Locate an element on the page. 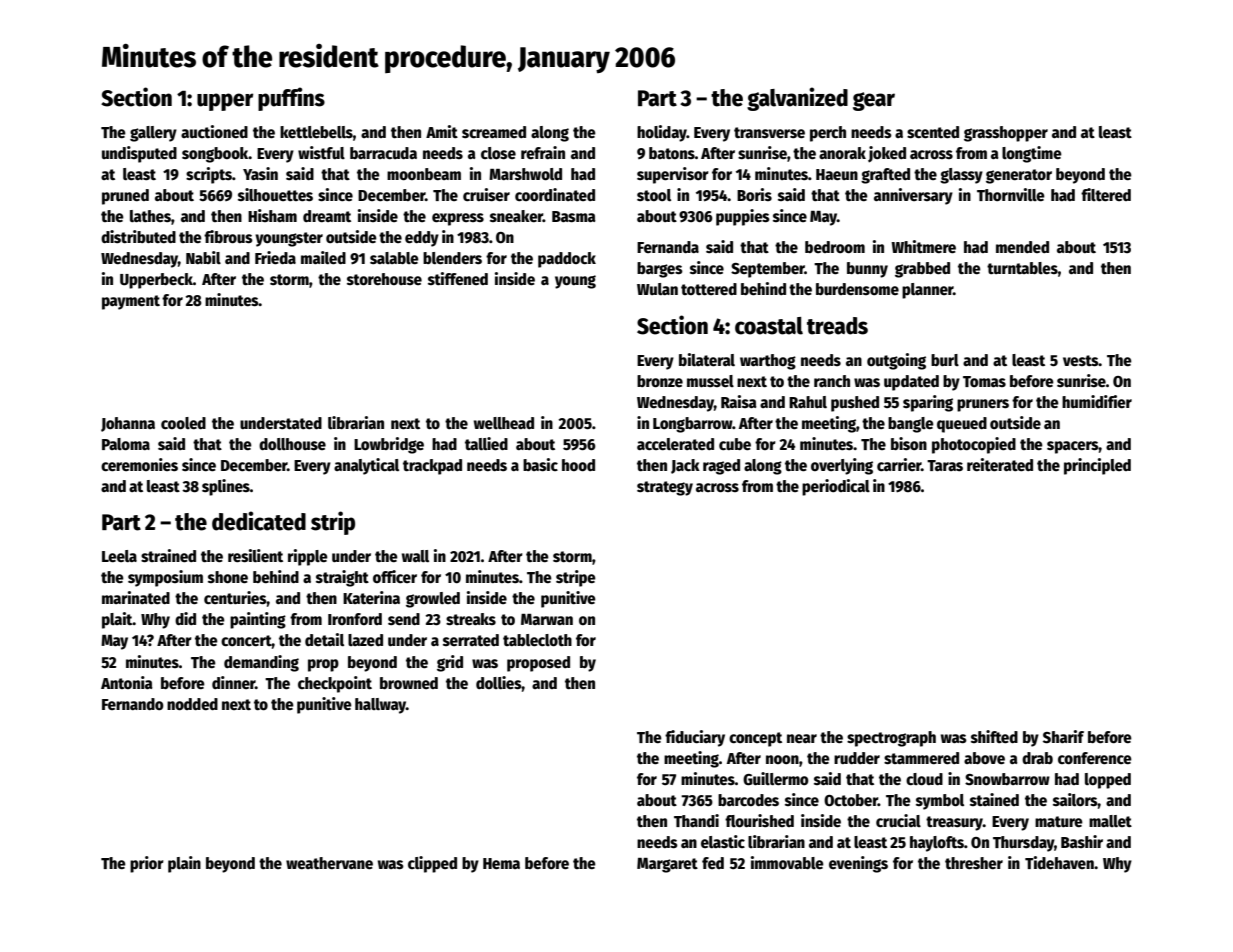 Image resolution: width=1233 pixels, height=952 pixels. spectrograph is located at coordinates (891, 739).
